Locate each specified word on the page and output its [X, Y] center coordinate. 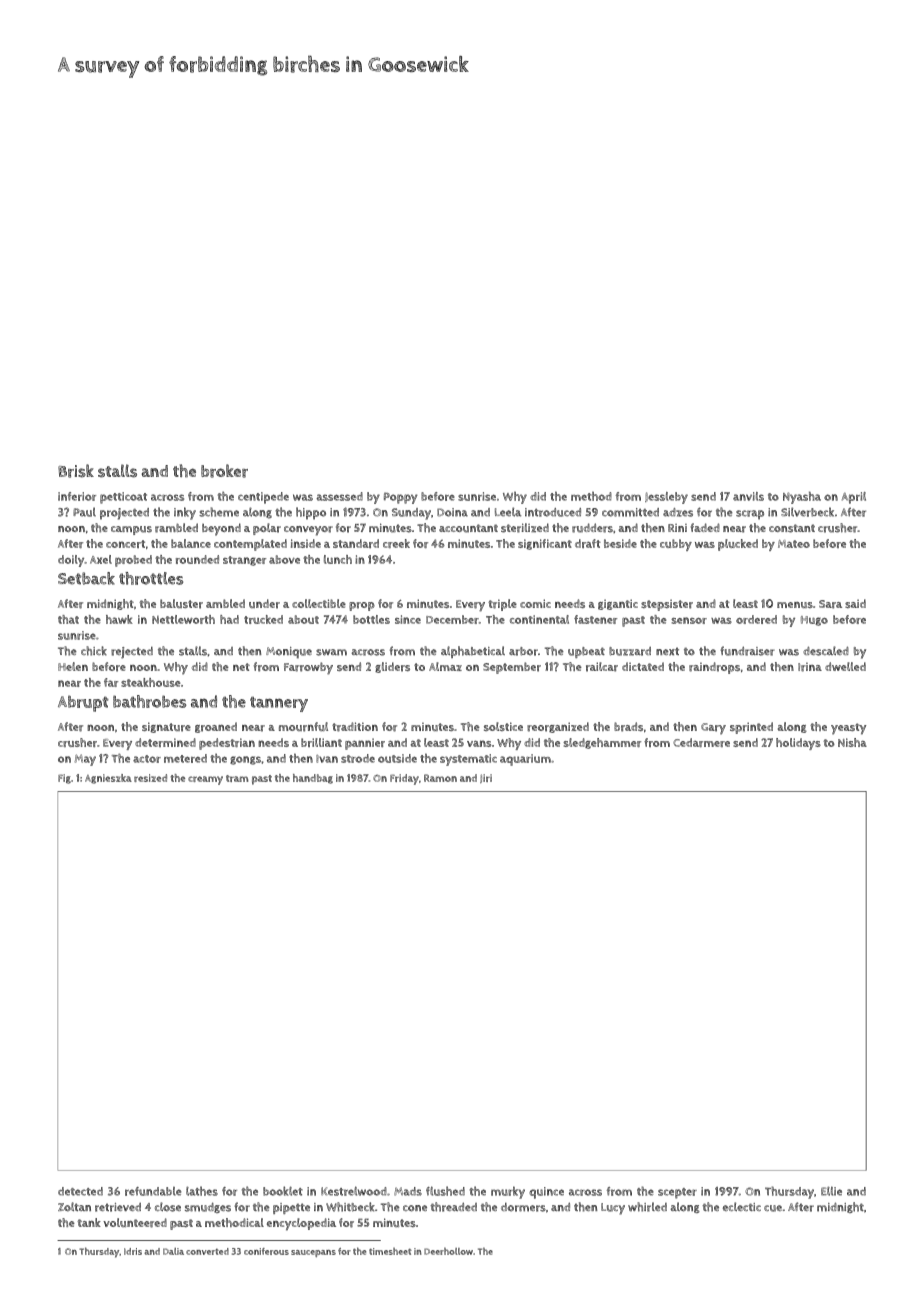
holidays [798, 744]
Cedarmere [701, 742]
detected [80, 1191]
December [452, 619]
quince [546, 1193]
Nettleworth [183, 619]
